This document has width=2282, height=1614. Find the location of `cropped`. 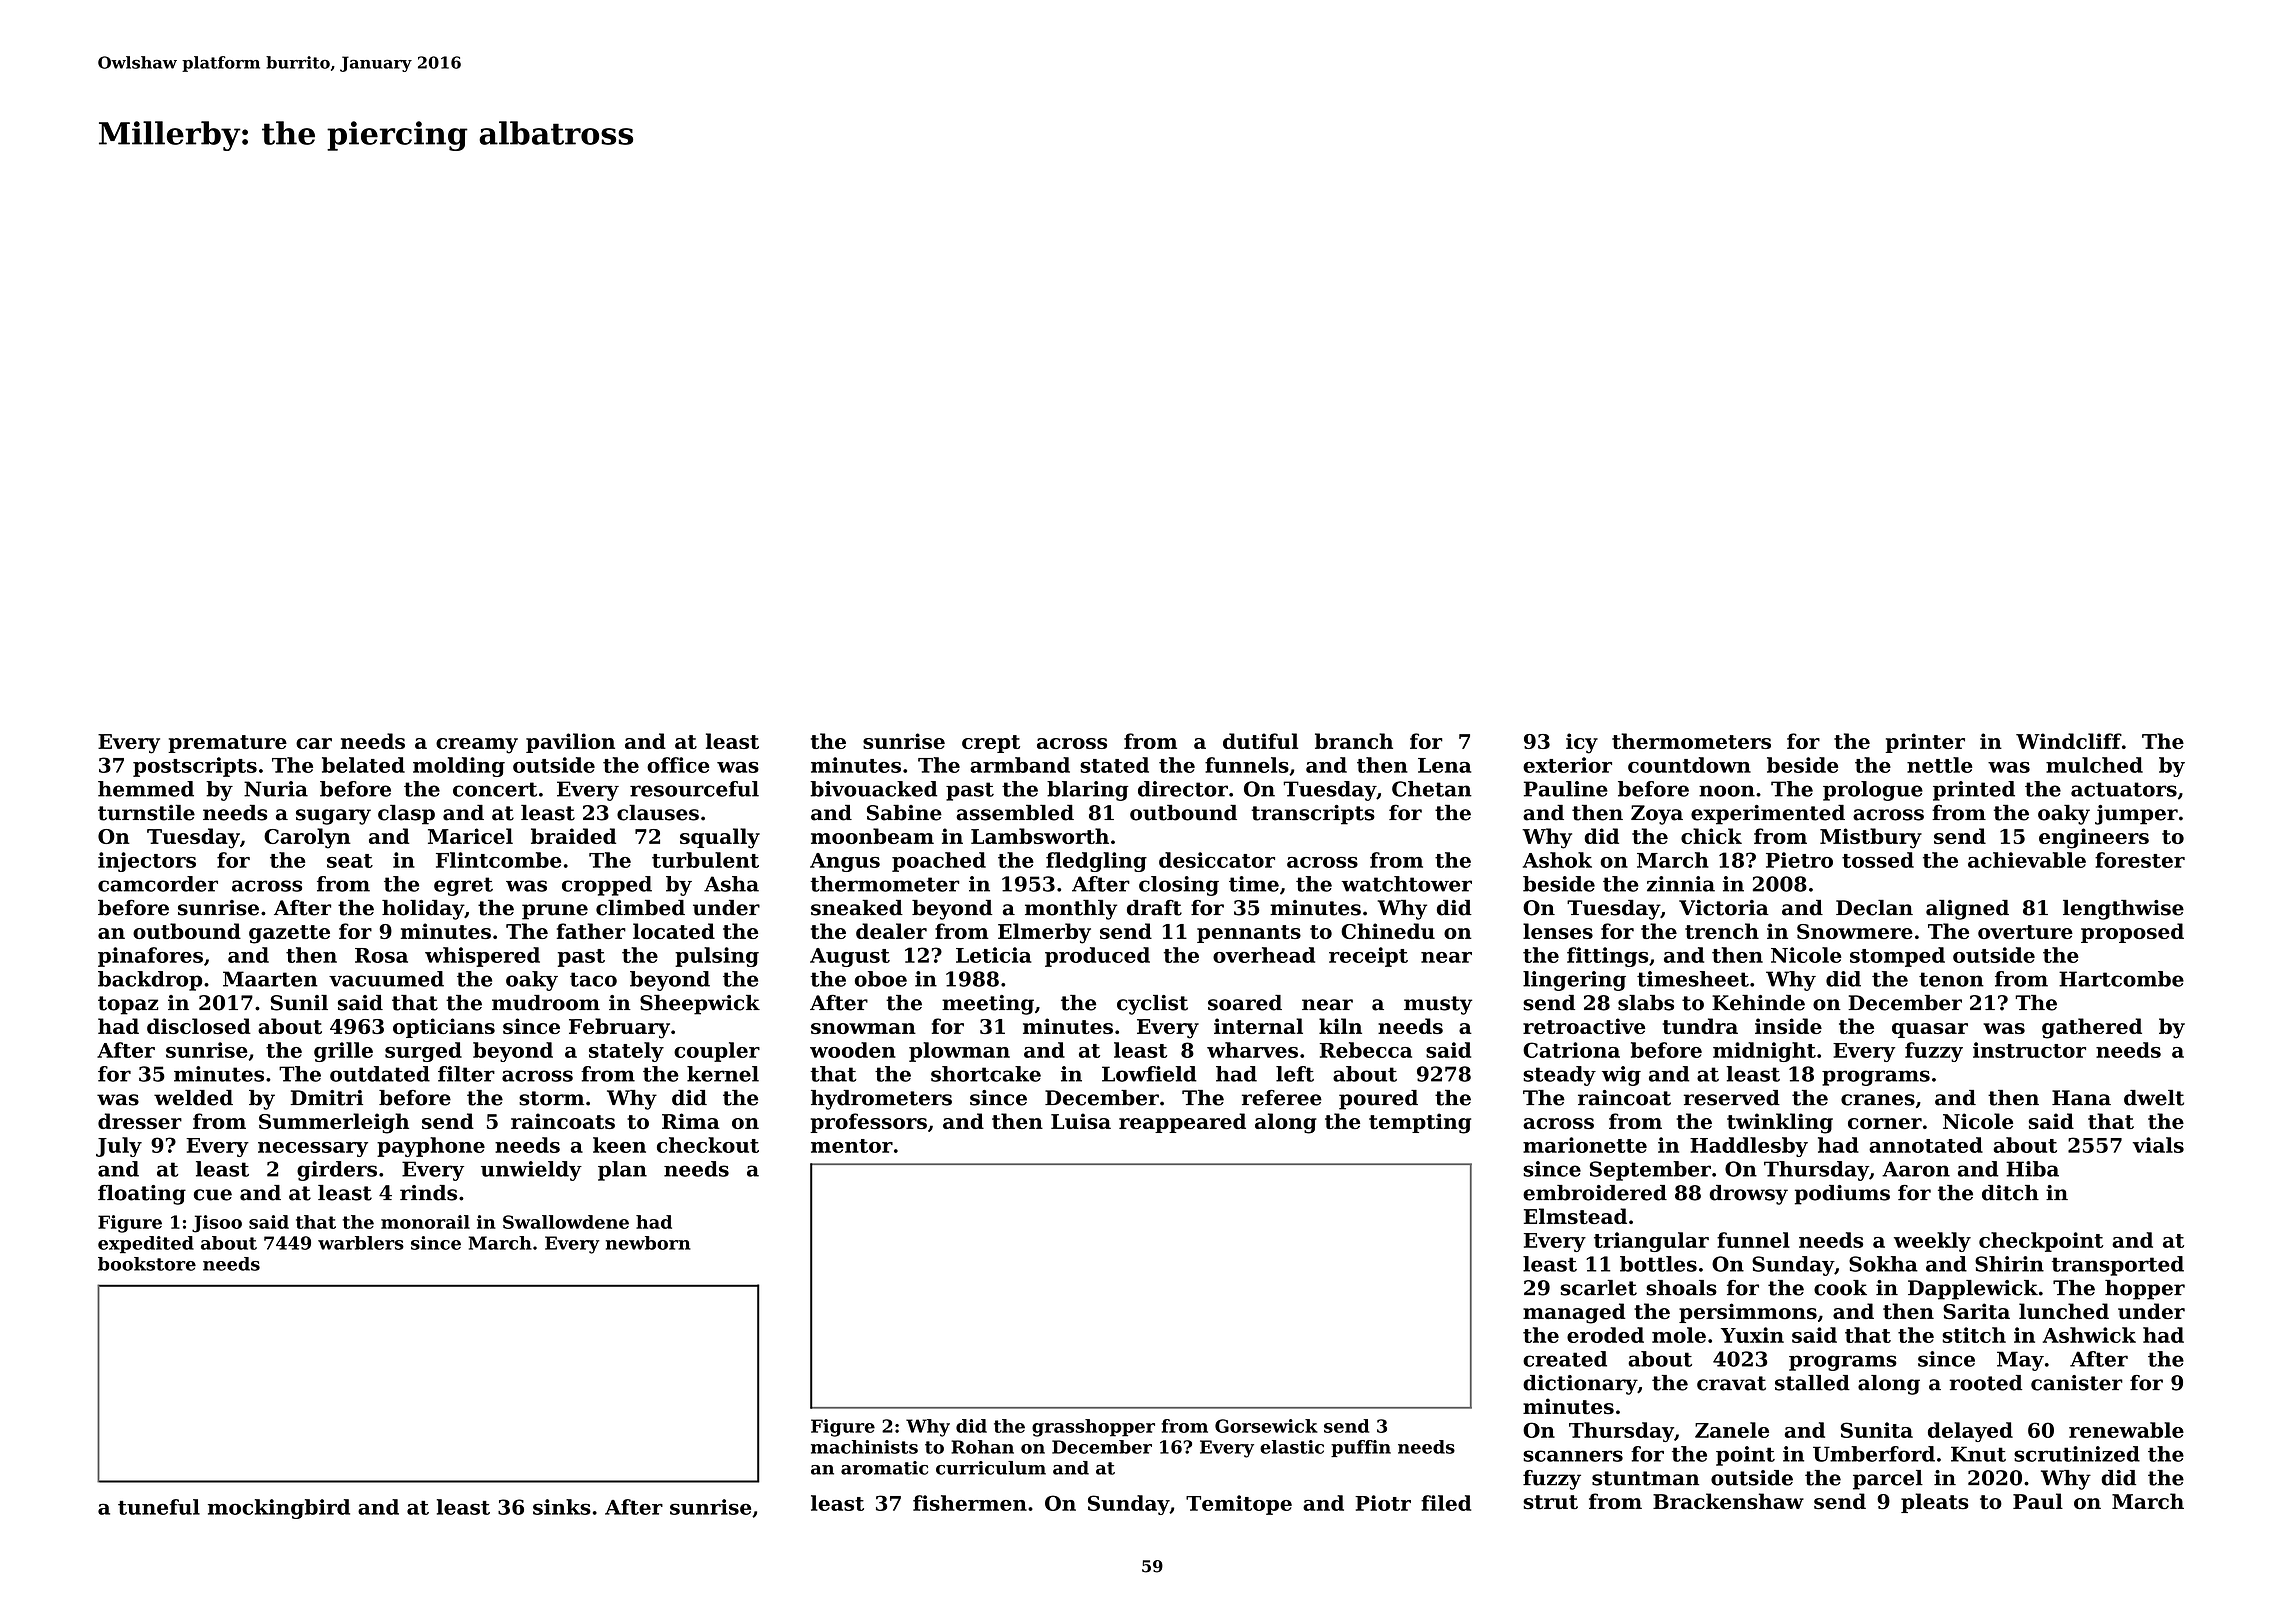

cropped is located at coordinates (607, 886).
